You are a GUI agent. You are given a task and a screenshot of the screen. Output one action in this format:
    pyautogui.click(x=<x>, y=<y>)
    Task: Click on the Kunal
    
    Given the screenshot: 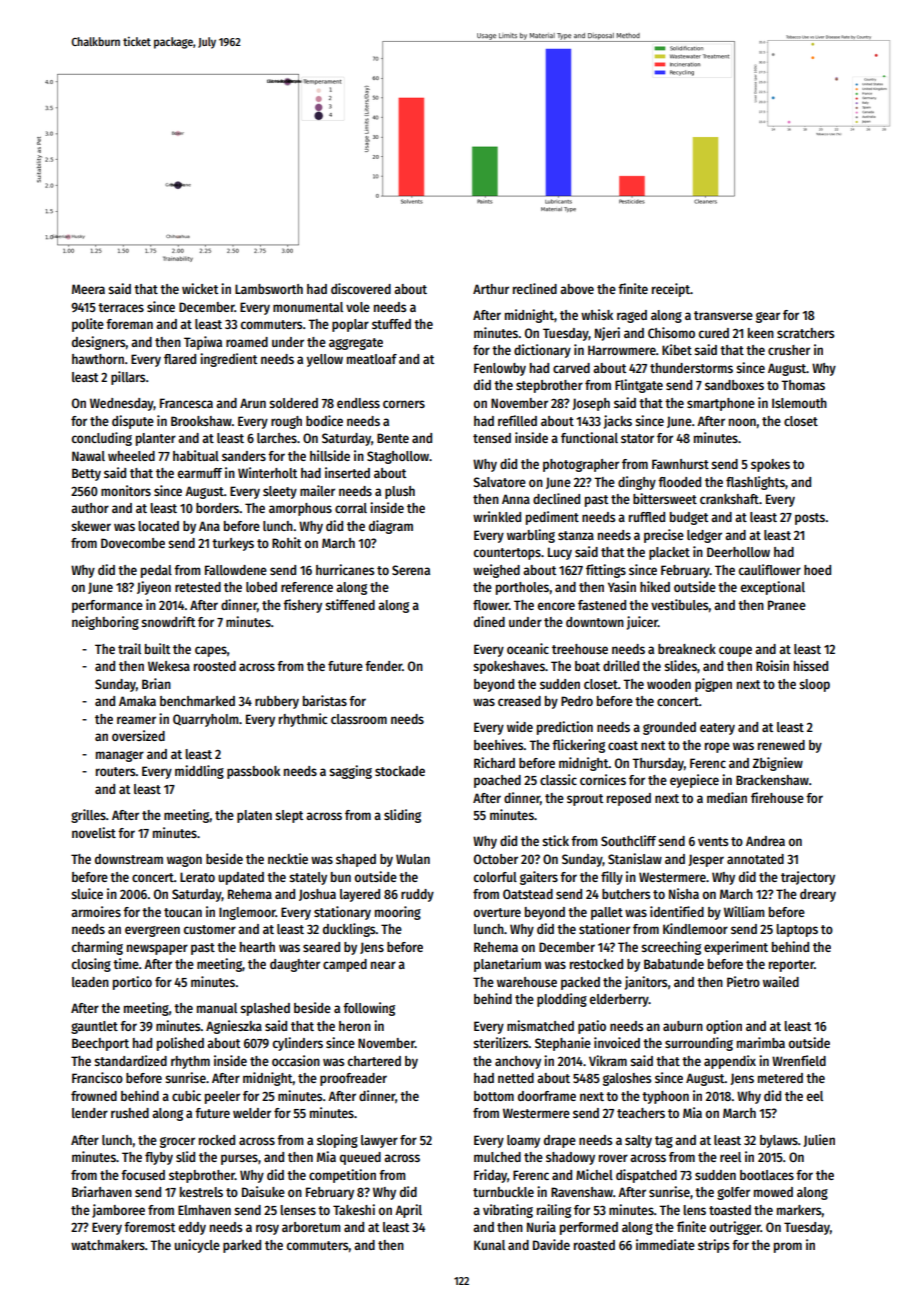 What is the action you would take?
    pyautogui.click(x=489, y=1245)
